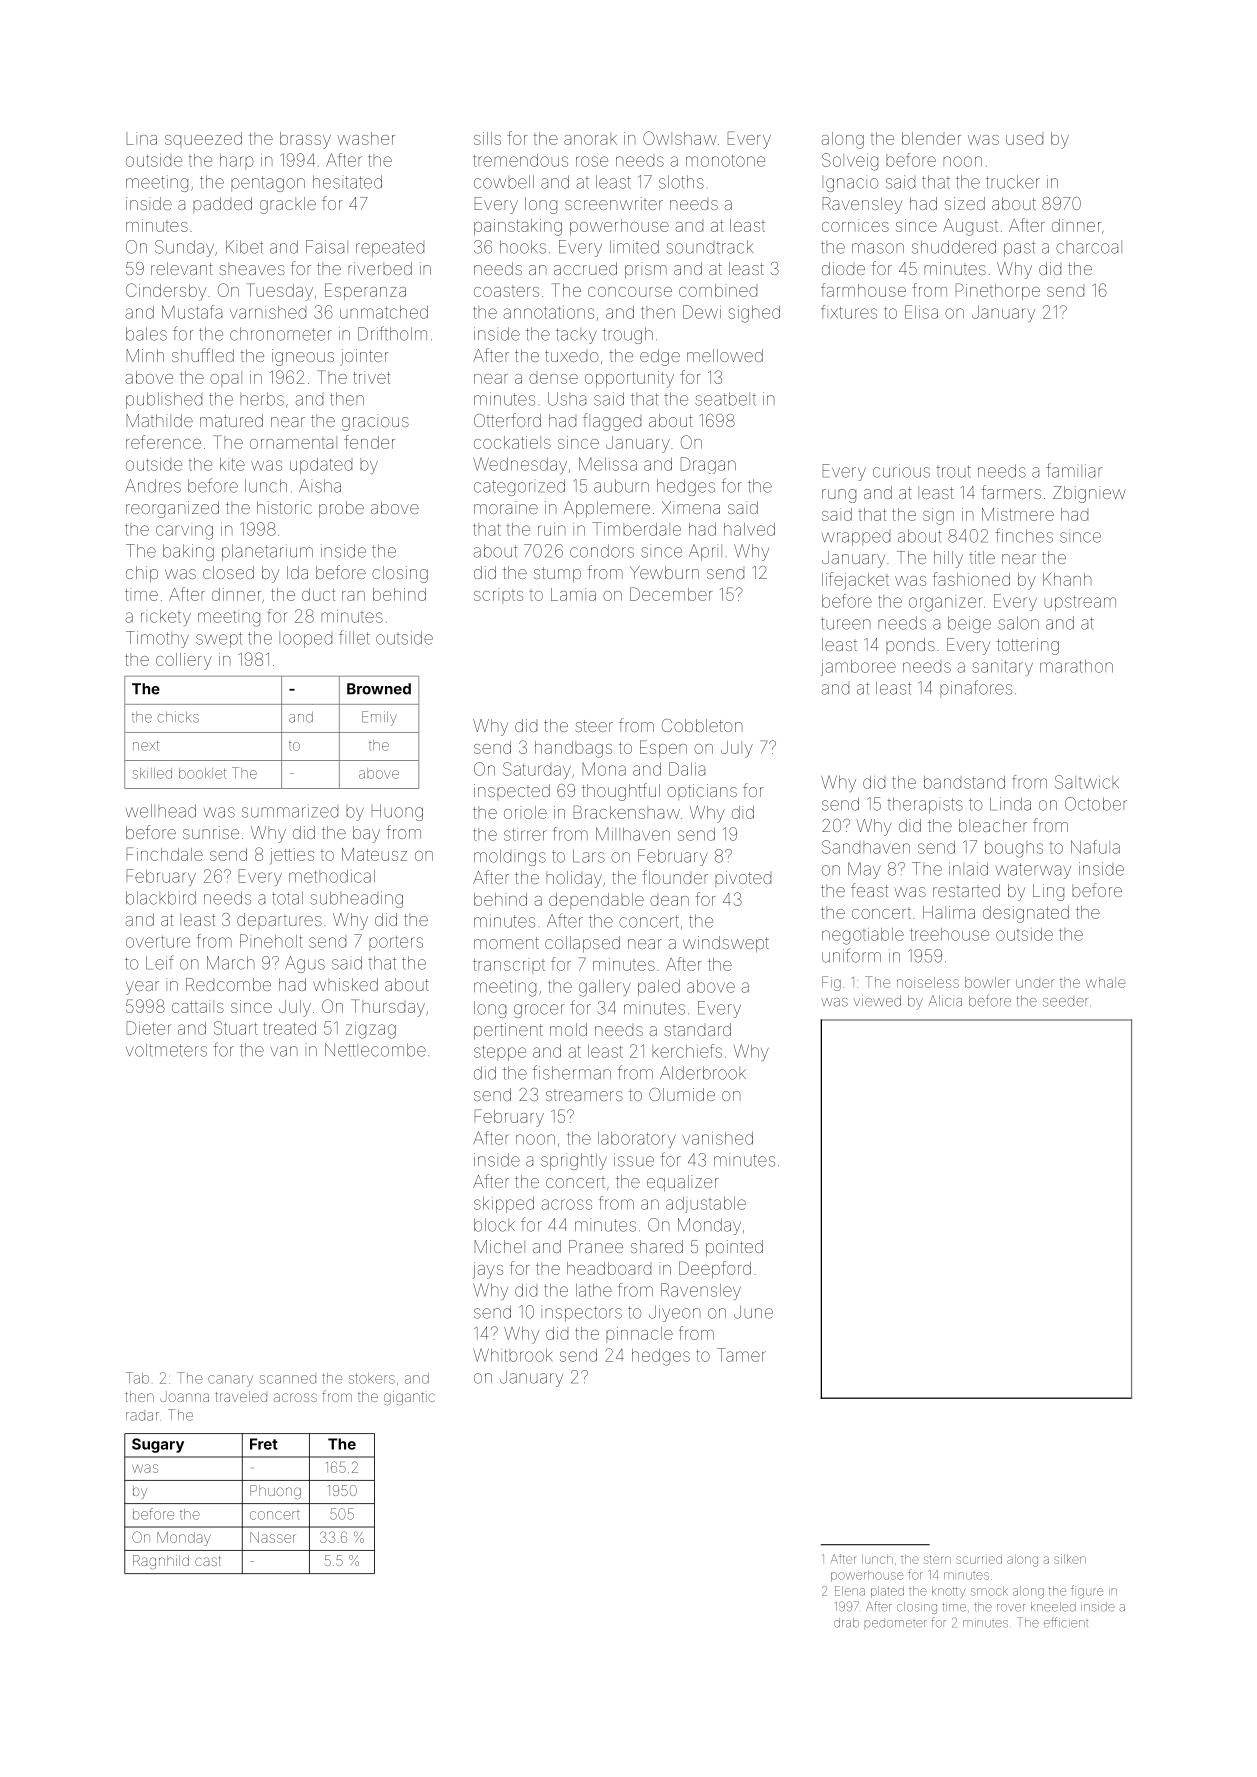 The image size is (1257, 1777). Describe the element at coordinates (749, 529) in the page. I see `halved` at that location.
